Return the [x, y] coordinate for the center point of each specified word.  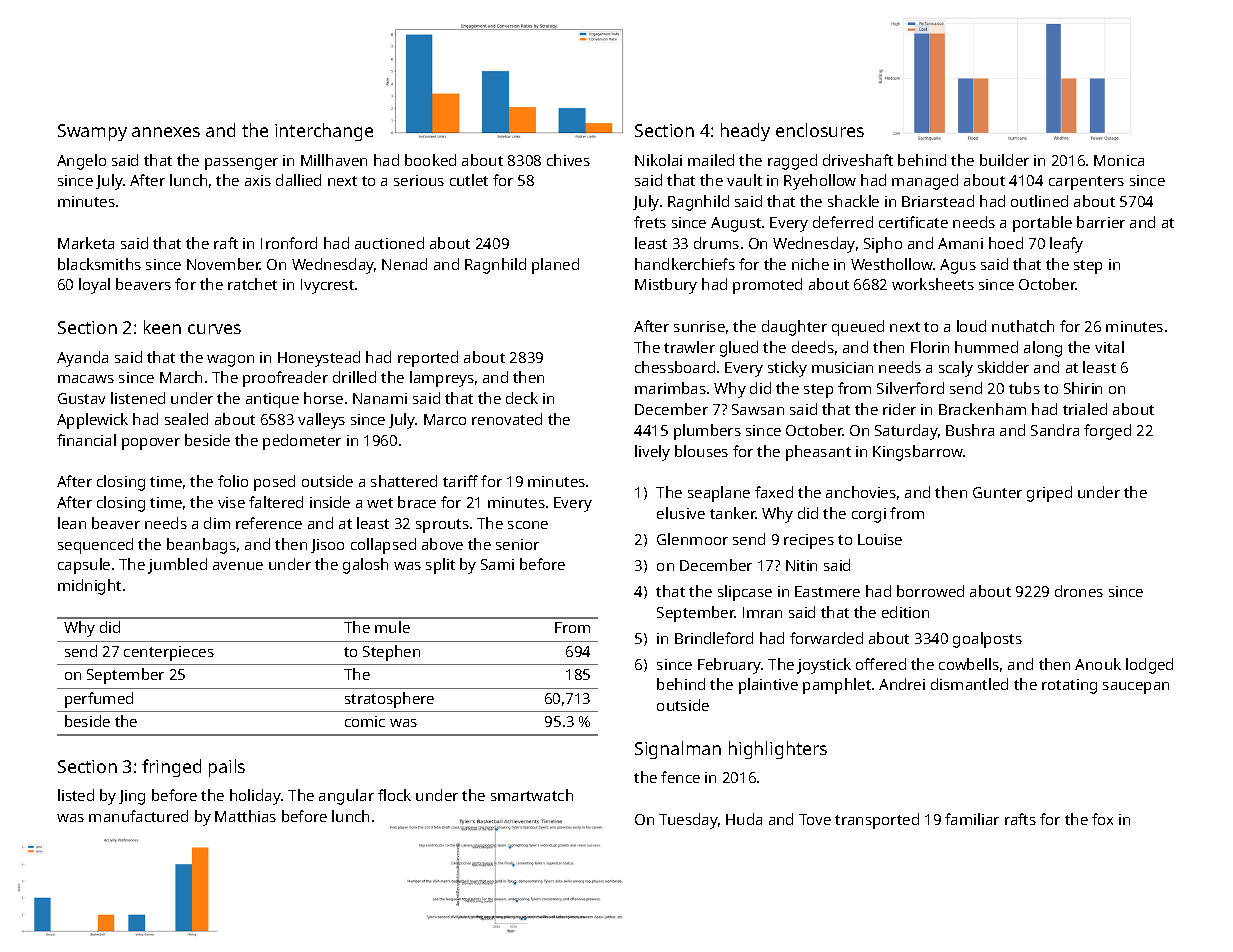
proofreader [285, 379]
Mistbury [666, 286]
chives [568, 160]
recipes [809, 541]
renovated [507, 419]
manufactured [138, 816]
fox [1102, 819]
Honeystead [319, 359]
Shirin [1083, 388]
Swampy [92, 132]
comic [365, 721]
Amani [960, 243]
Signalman [678, 750]
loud [971, 326]
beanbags [201, 546]
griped [1049, 494]
